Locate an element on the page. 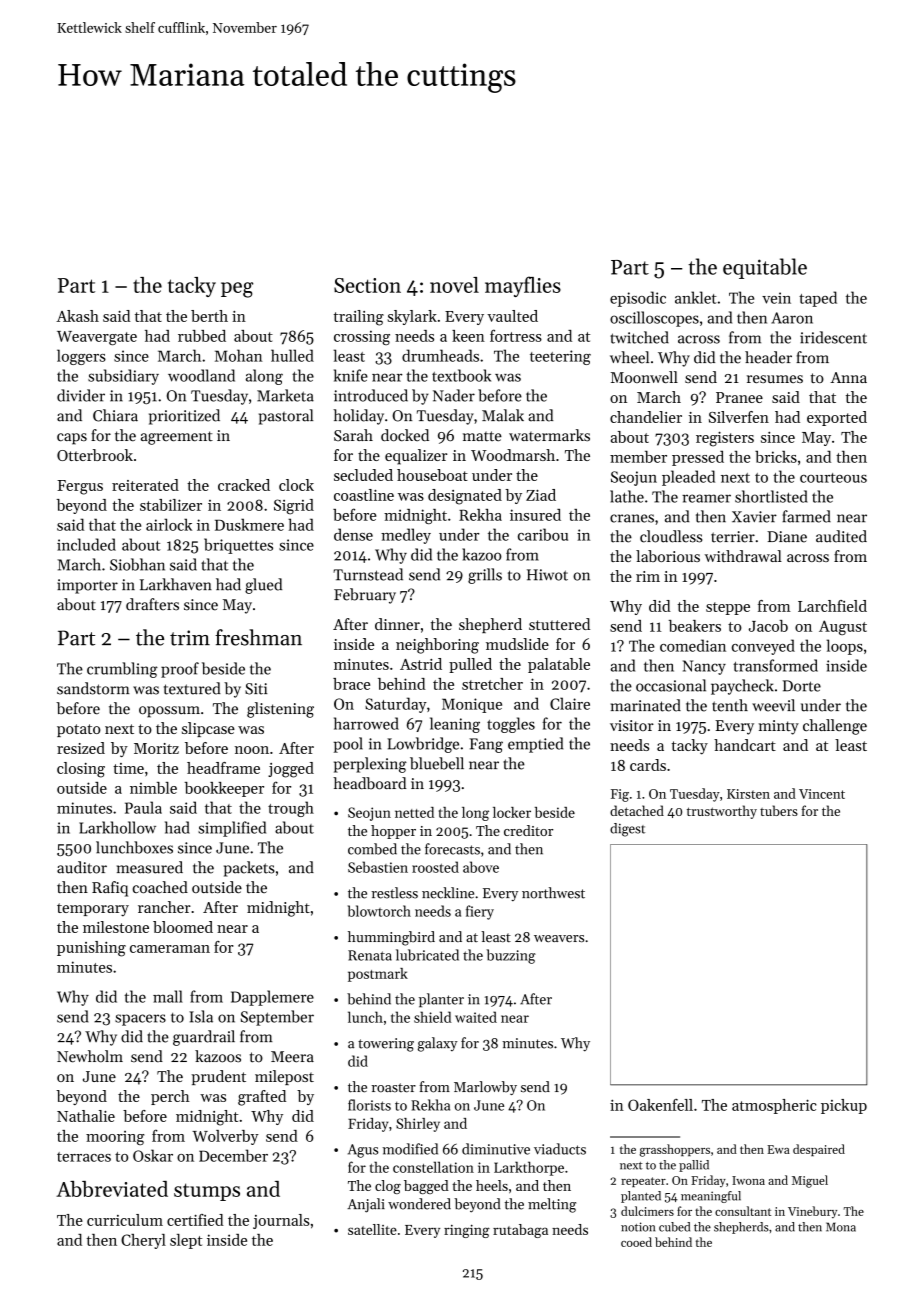  taped is located at coordinates (818, 299).
